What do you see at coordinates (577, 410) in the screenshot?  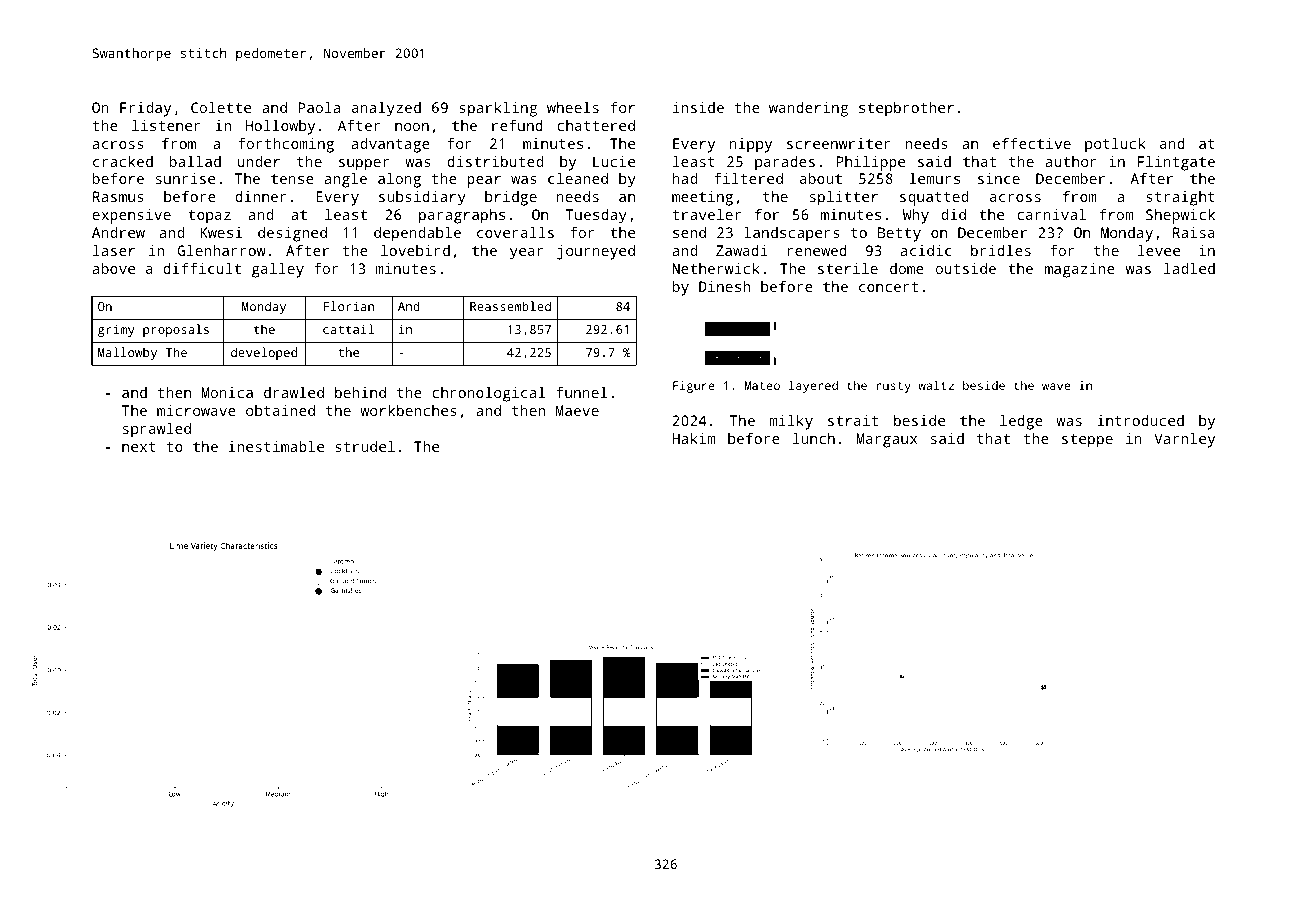 I see `Maeve` at bounding box center [577, 410].
